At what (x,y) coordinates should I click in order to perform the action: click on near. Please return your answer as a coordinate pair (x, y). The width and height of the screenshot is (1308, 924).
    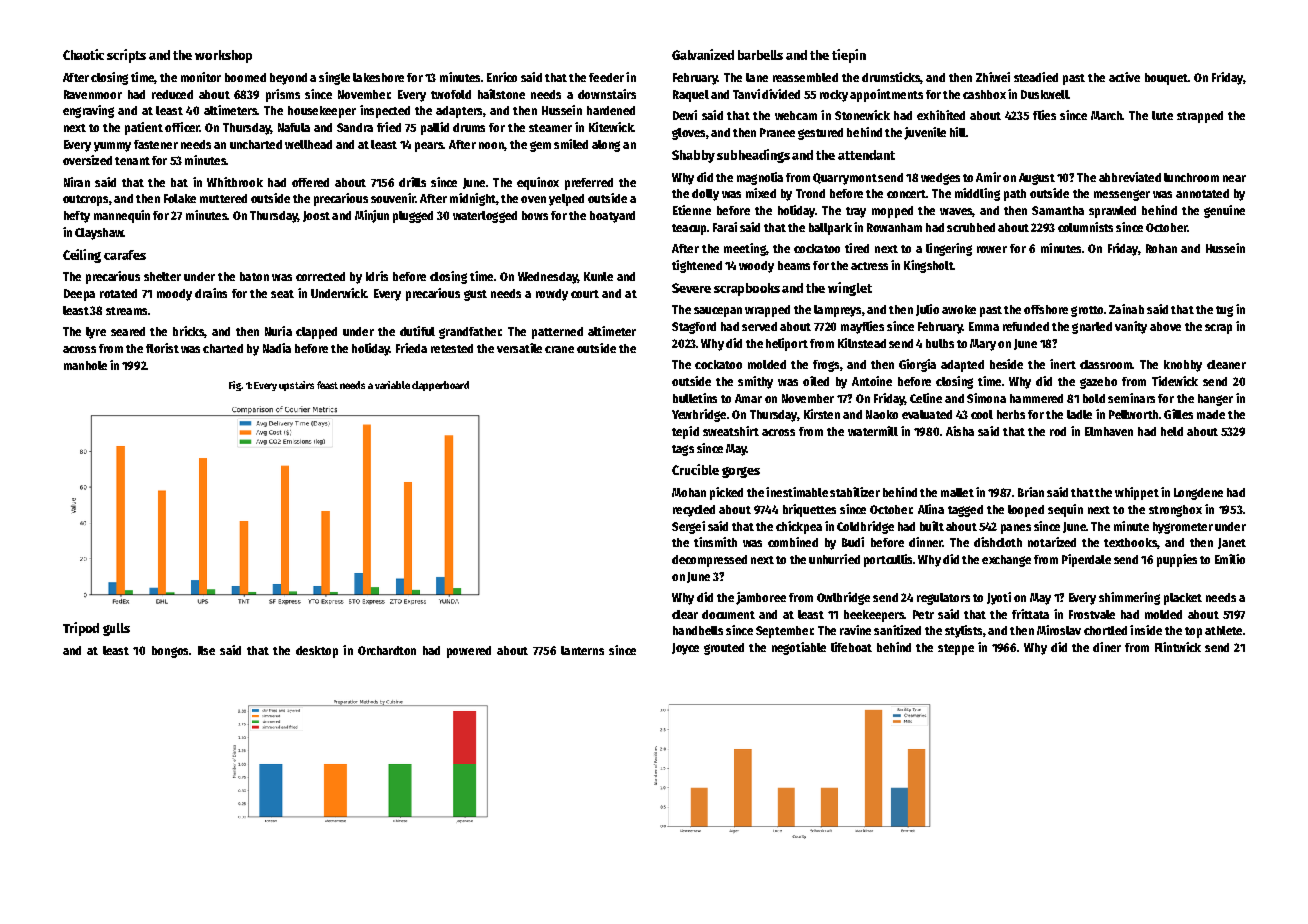
    Looking at the image, I should click on (1234, 178).
